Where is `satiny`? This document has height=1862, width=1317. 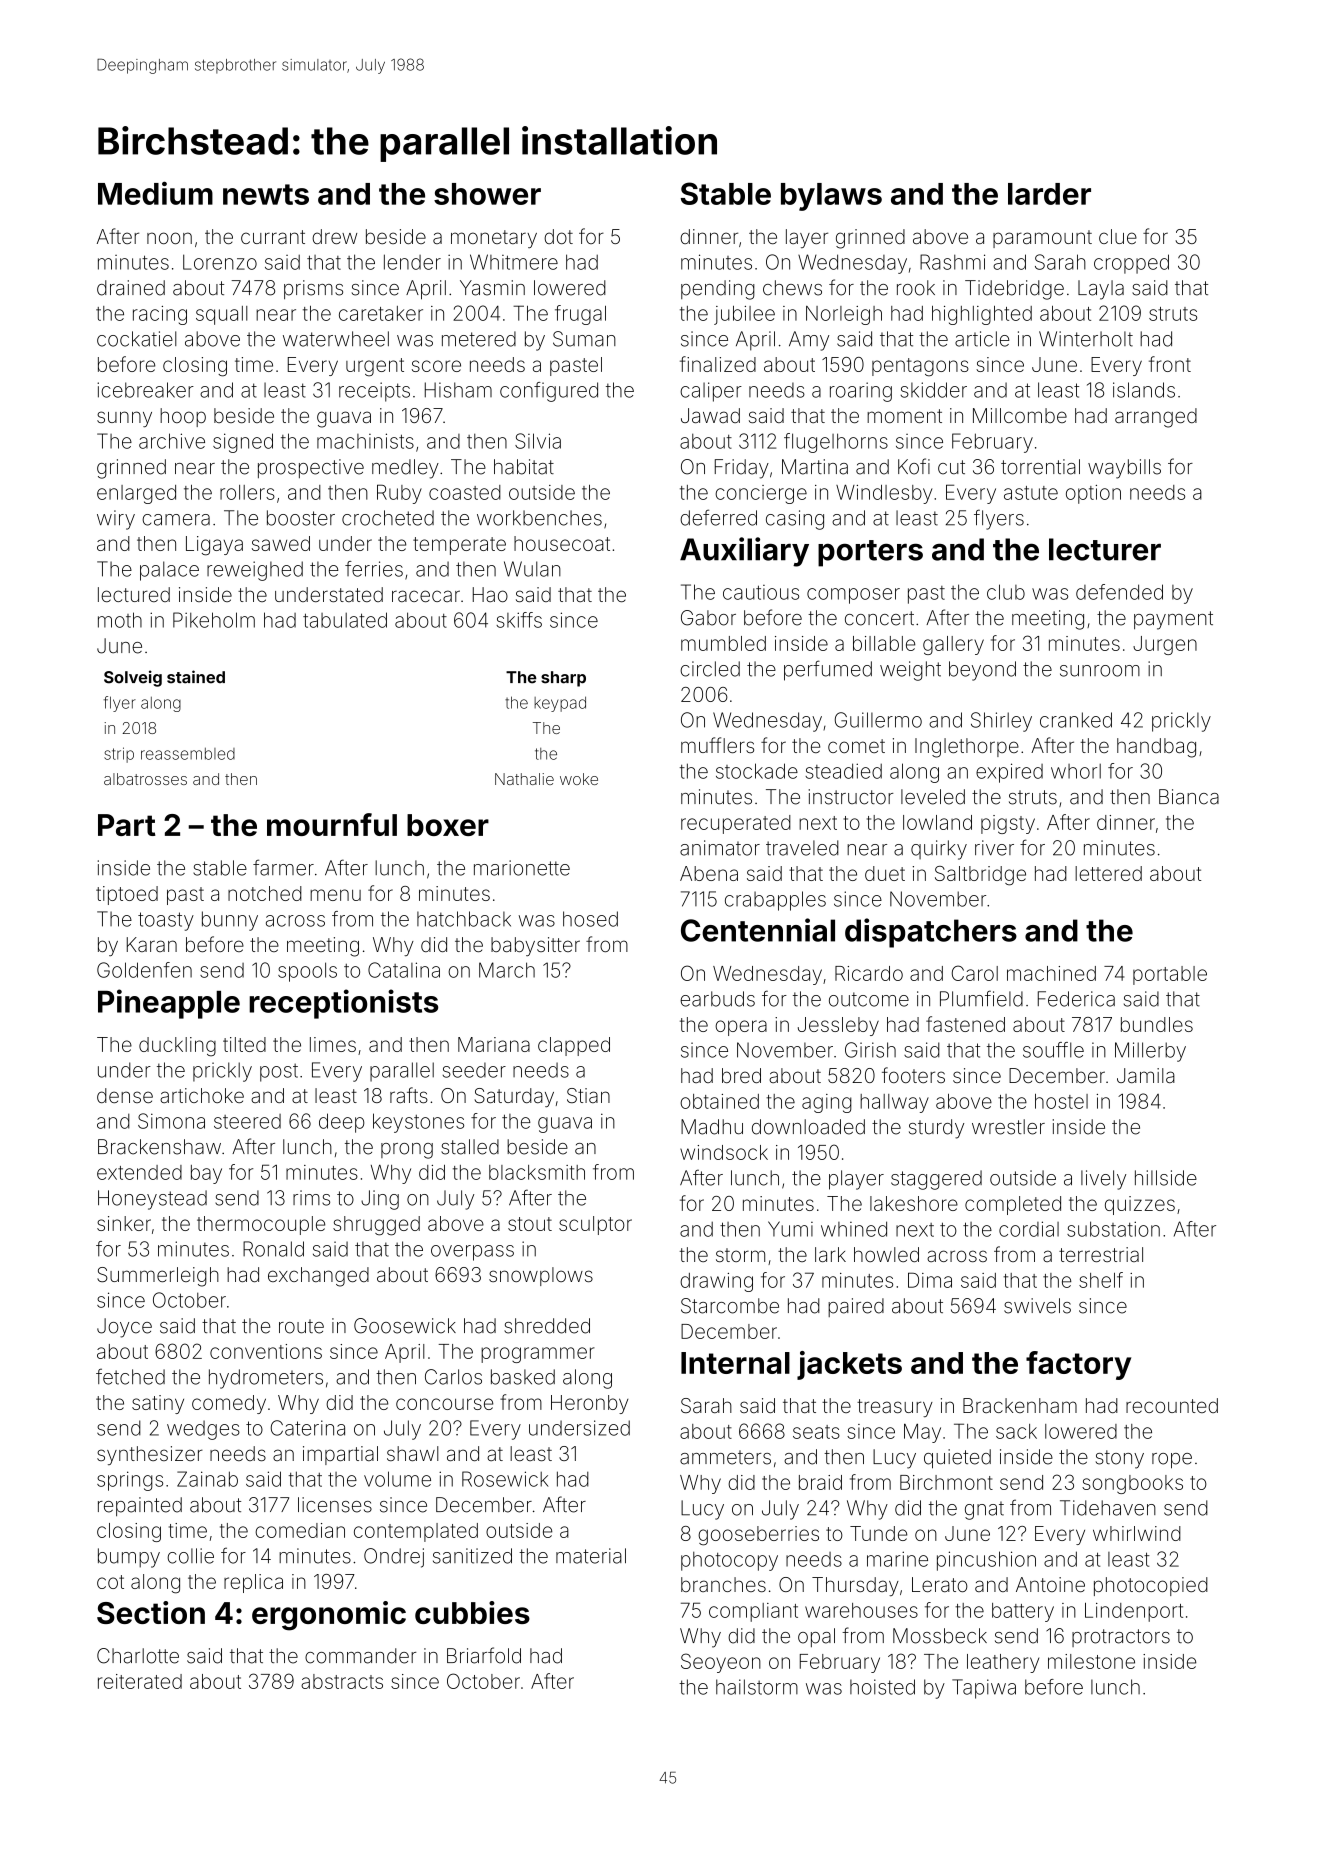
satiny is located at coordinates (158, 1404).
